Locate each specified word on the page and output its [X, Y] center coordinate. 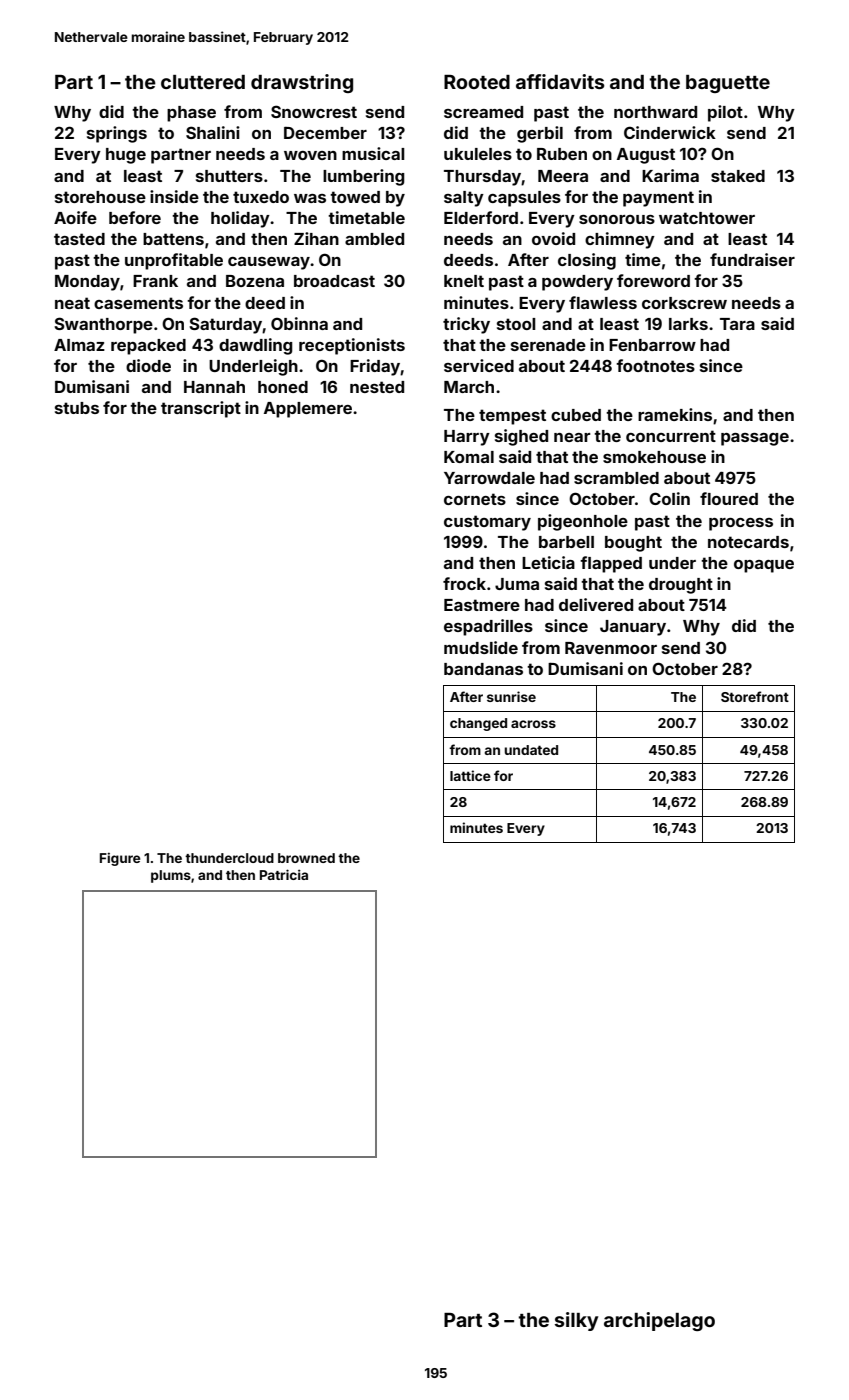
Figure [120, 859]
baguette [728, 84]
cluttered [203, 82]
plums [171, 876]
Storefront [755, 696]
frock [464, 583]
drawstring [302, 83]
